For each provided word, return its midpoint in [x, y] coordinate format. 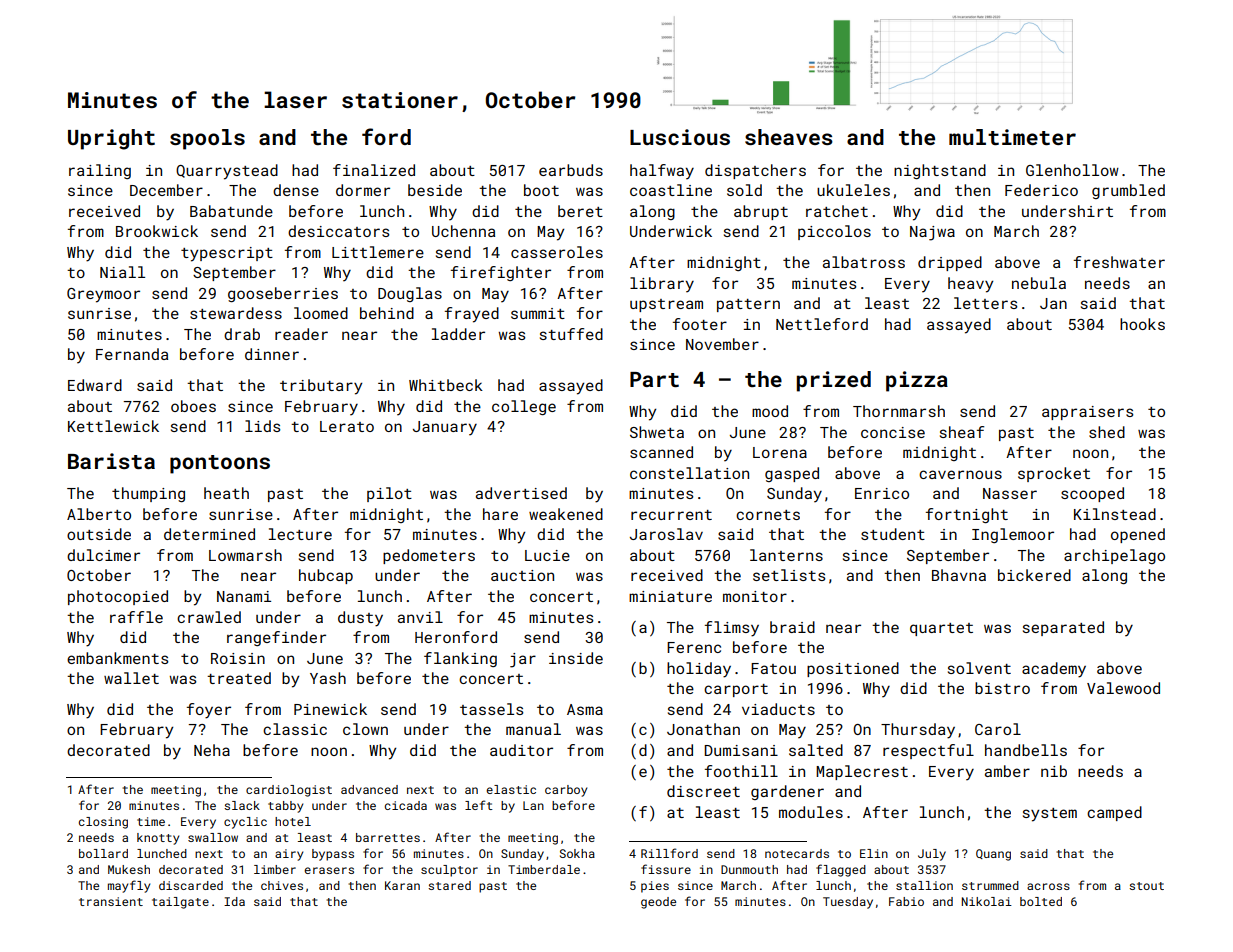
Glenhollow [1072, 170]
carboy [566, 791]
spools [207, 139]
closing [103, 823]
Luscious [680, 137]
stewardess [236, 313]
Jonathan [703, 729]
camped [1114, 813]
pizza [917, 381]
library [662, 284]
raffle [136, 617]
